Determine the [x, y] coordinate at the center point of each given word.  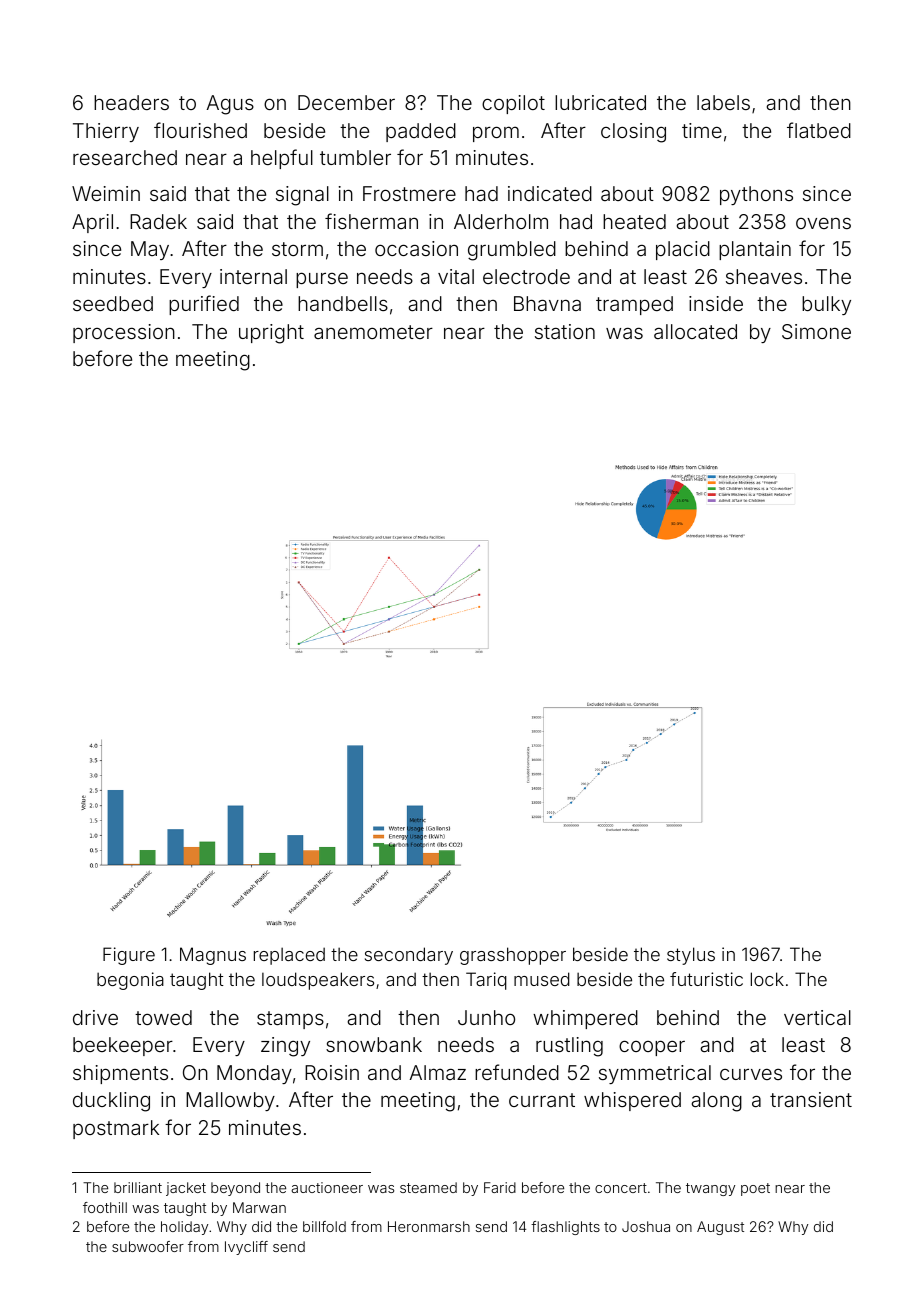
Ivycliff [246, 1248]
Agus [230, 105]
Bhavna [547, 303]
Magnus [213, 956]
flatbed [819, 130]
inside [716, 303]
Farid [500, 1187]
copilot [513, 104]
